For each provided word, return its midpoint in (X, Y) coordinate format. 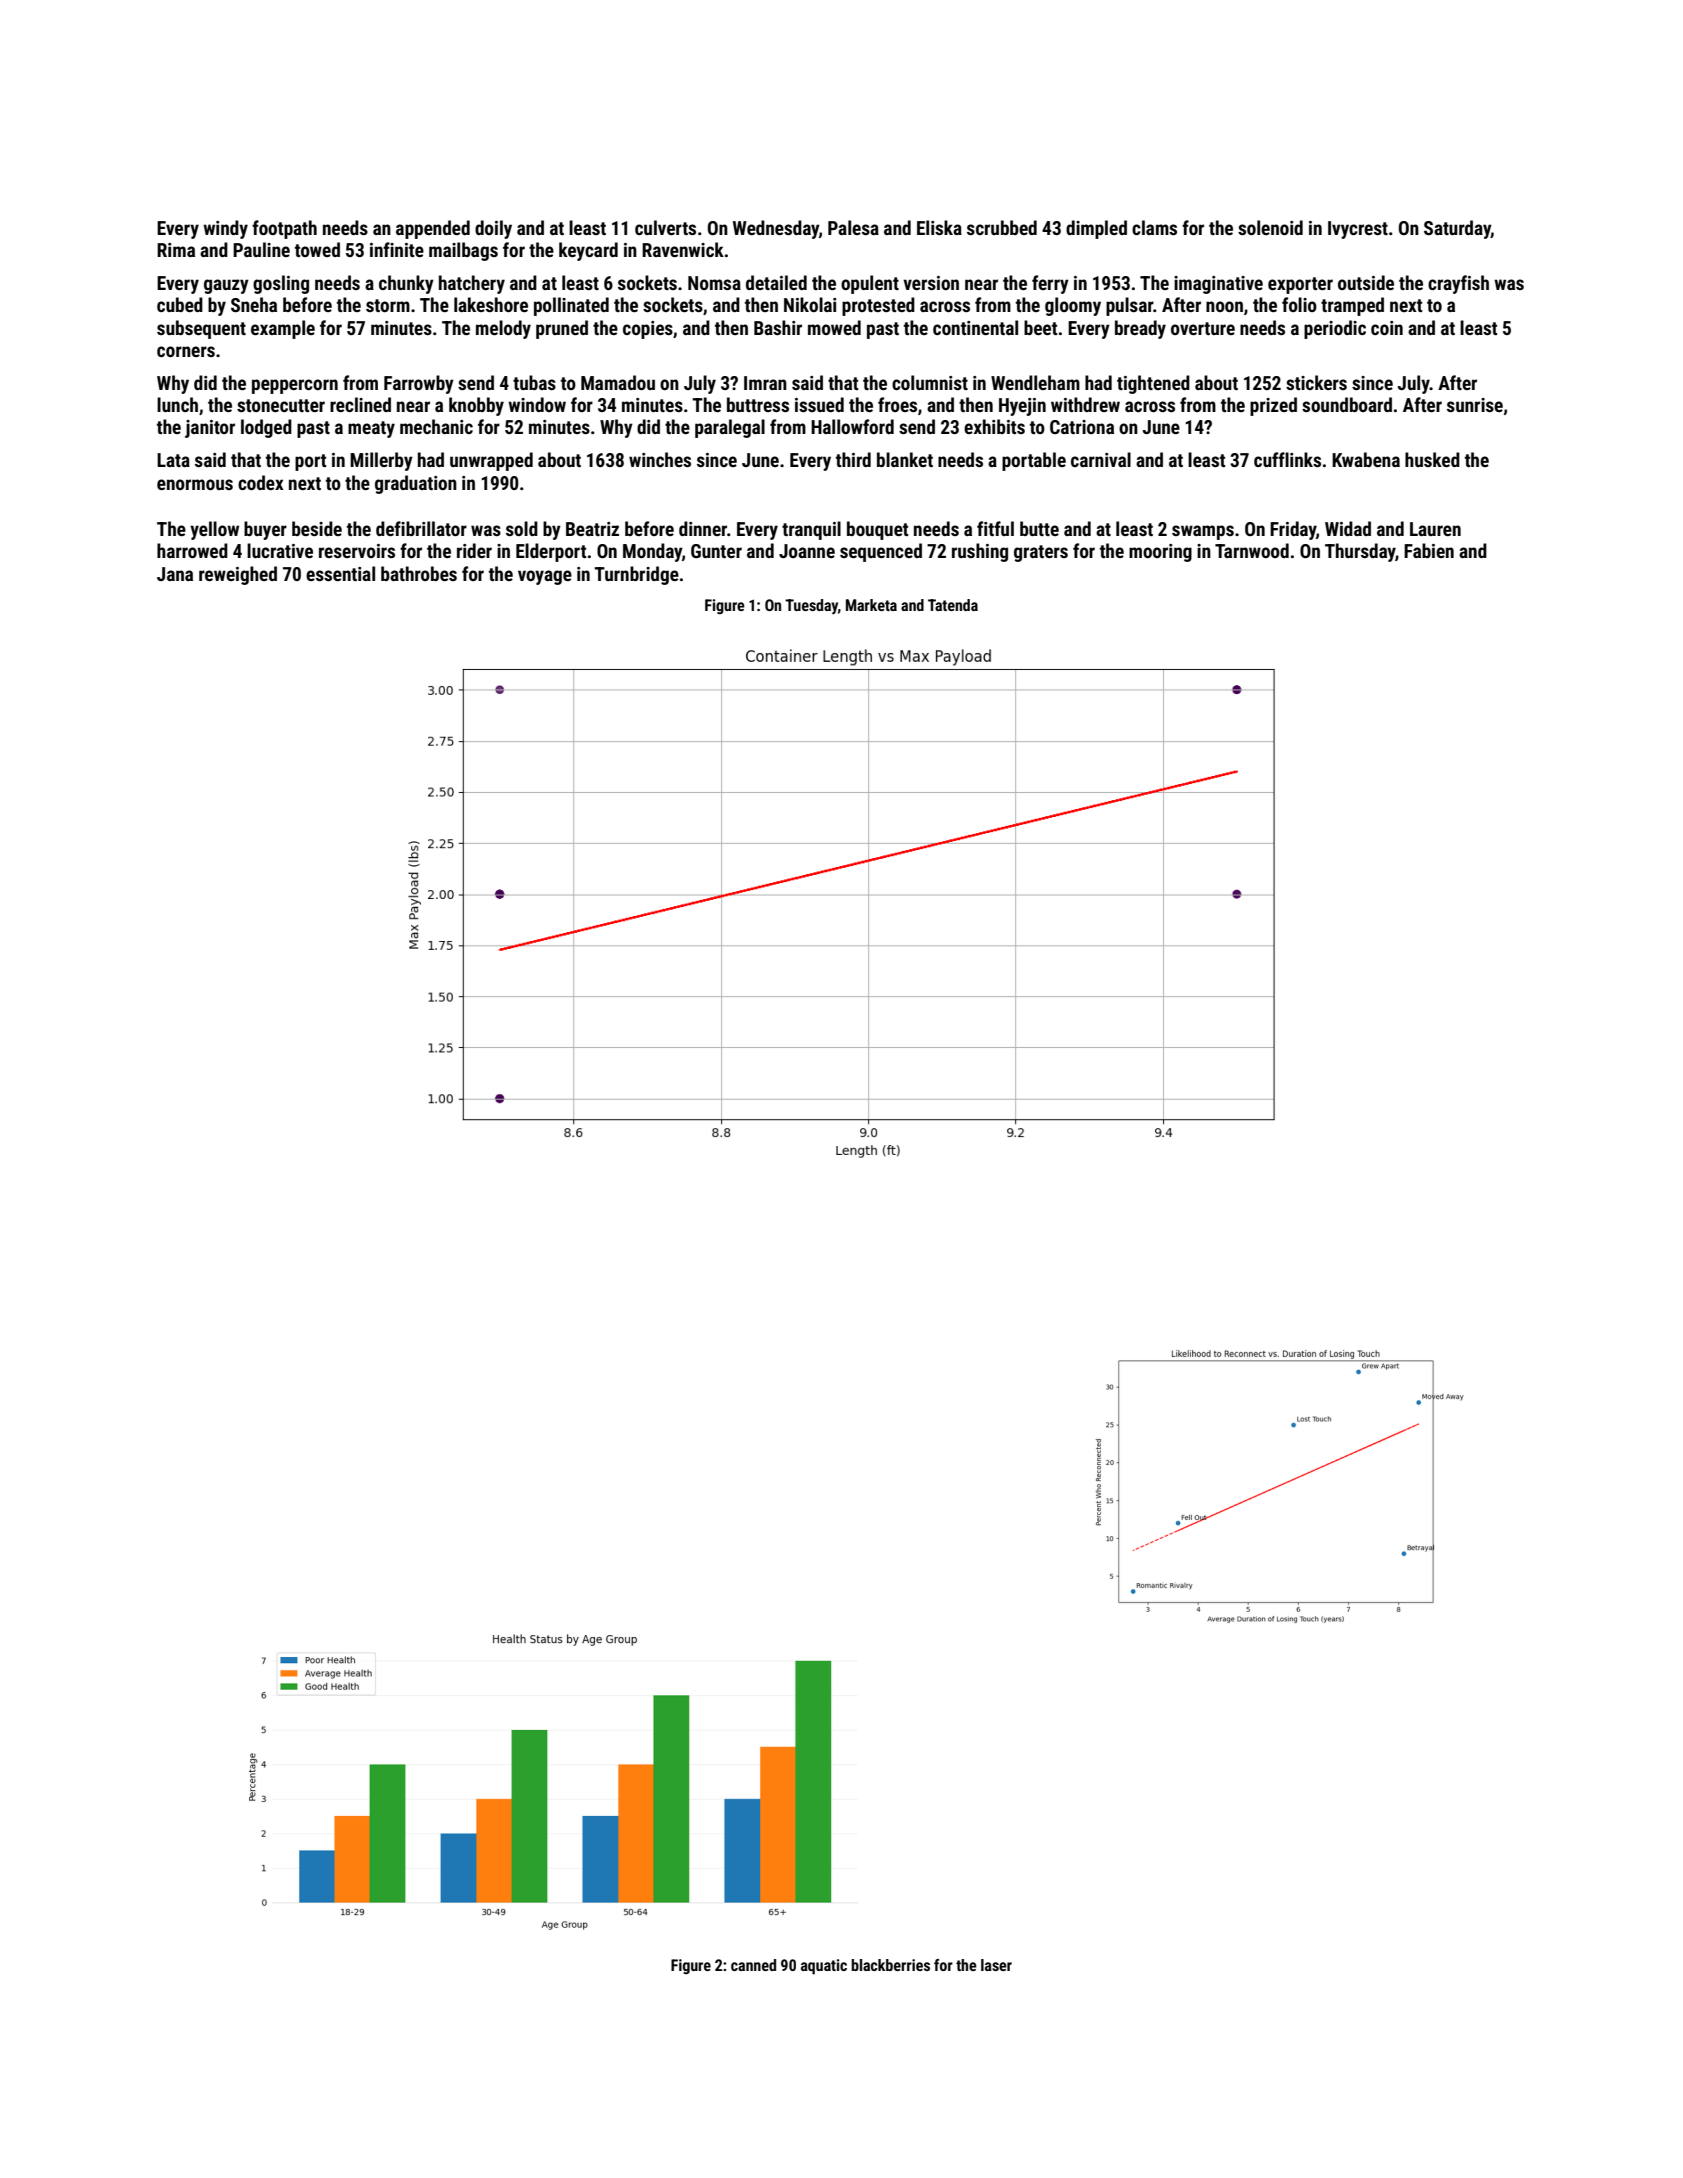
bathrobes (419, 573)
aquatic (824, 1967)
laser (996, 1965)
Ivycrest (1358, 230)
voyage (545, 577)
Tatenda (953, 605)
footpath (284, 229)
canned (753, 1965)
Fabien (1429, 550)
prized (1273, 406)
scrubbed (1002, 227)
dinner (703, 528)
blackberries (890, 1965)
